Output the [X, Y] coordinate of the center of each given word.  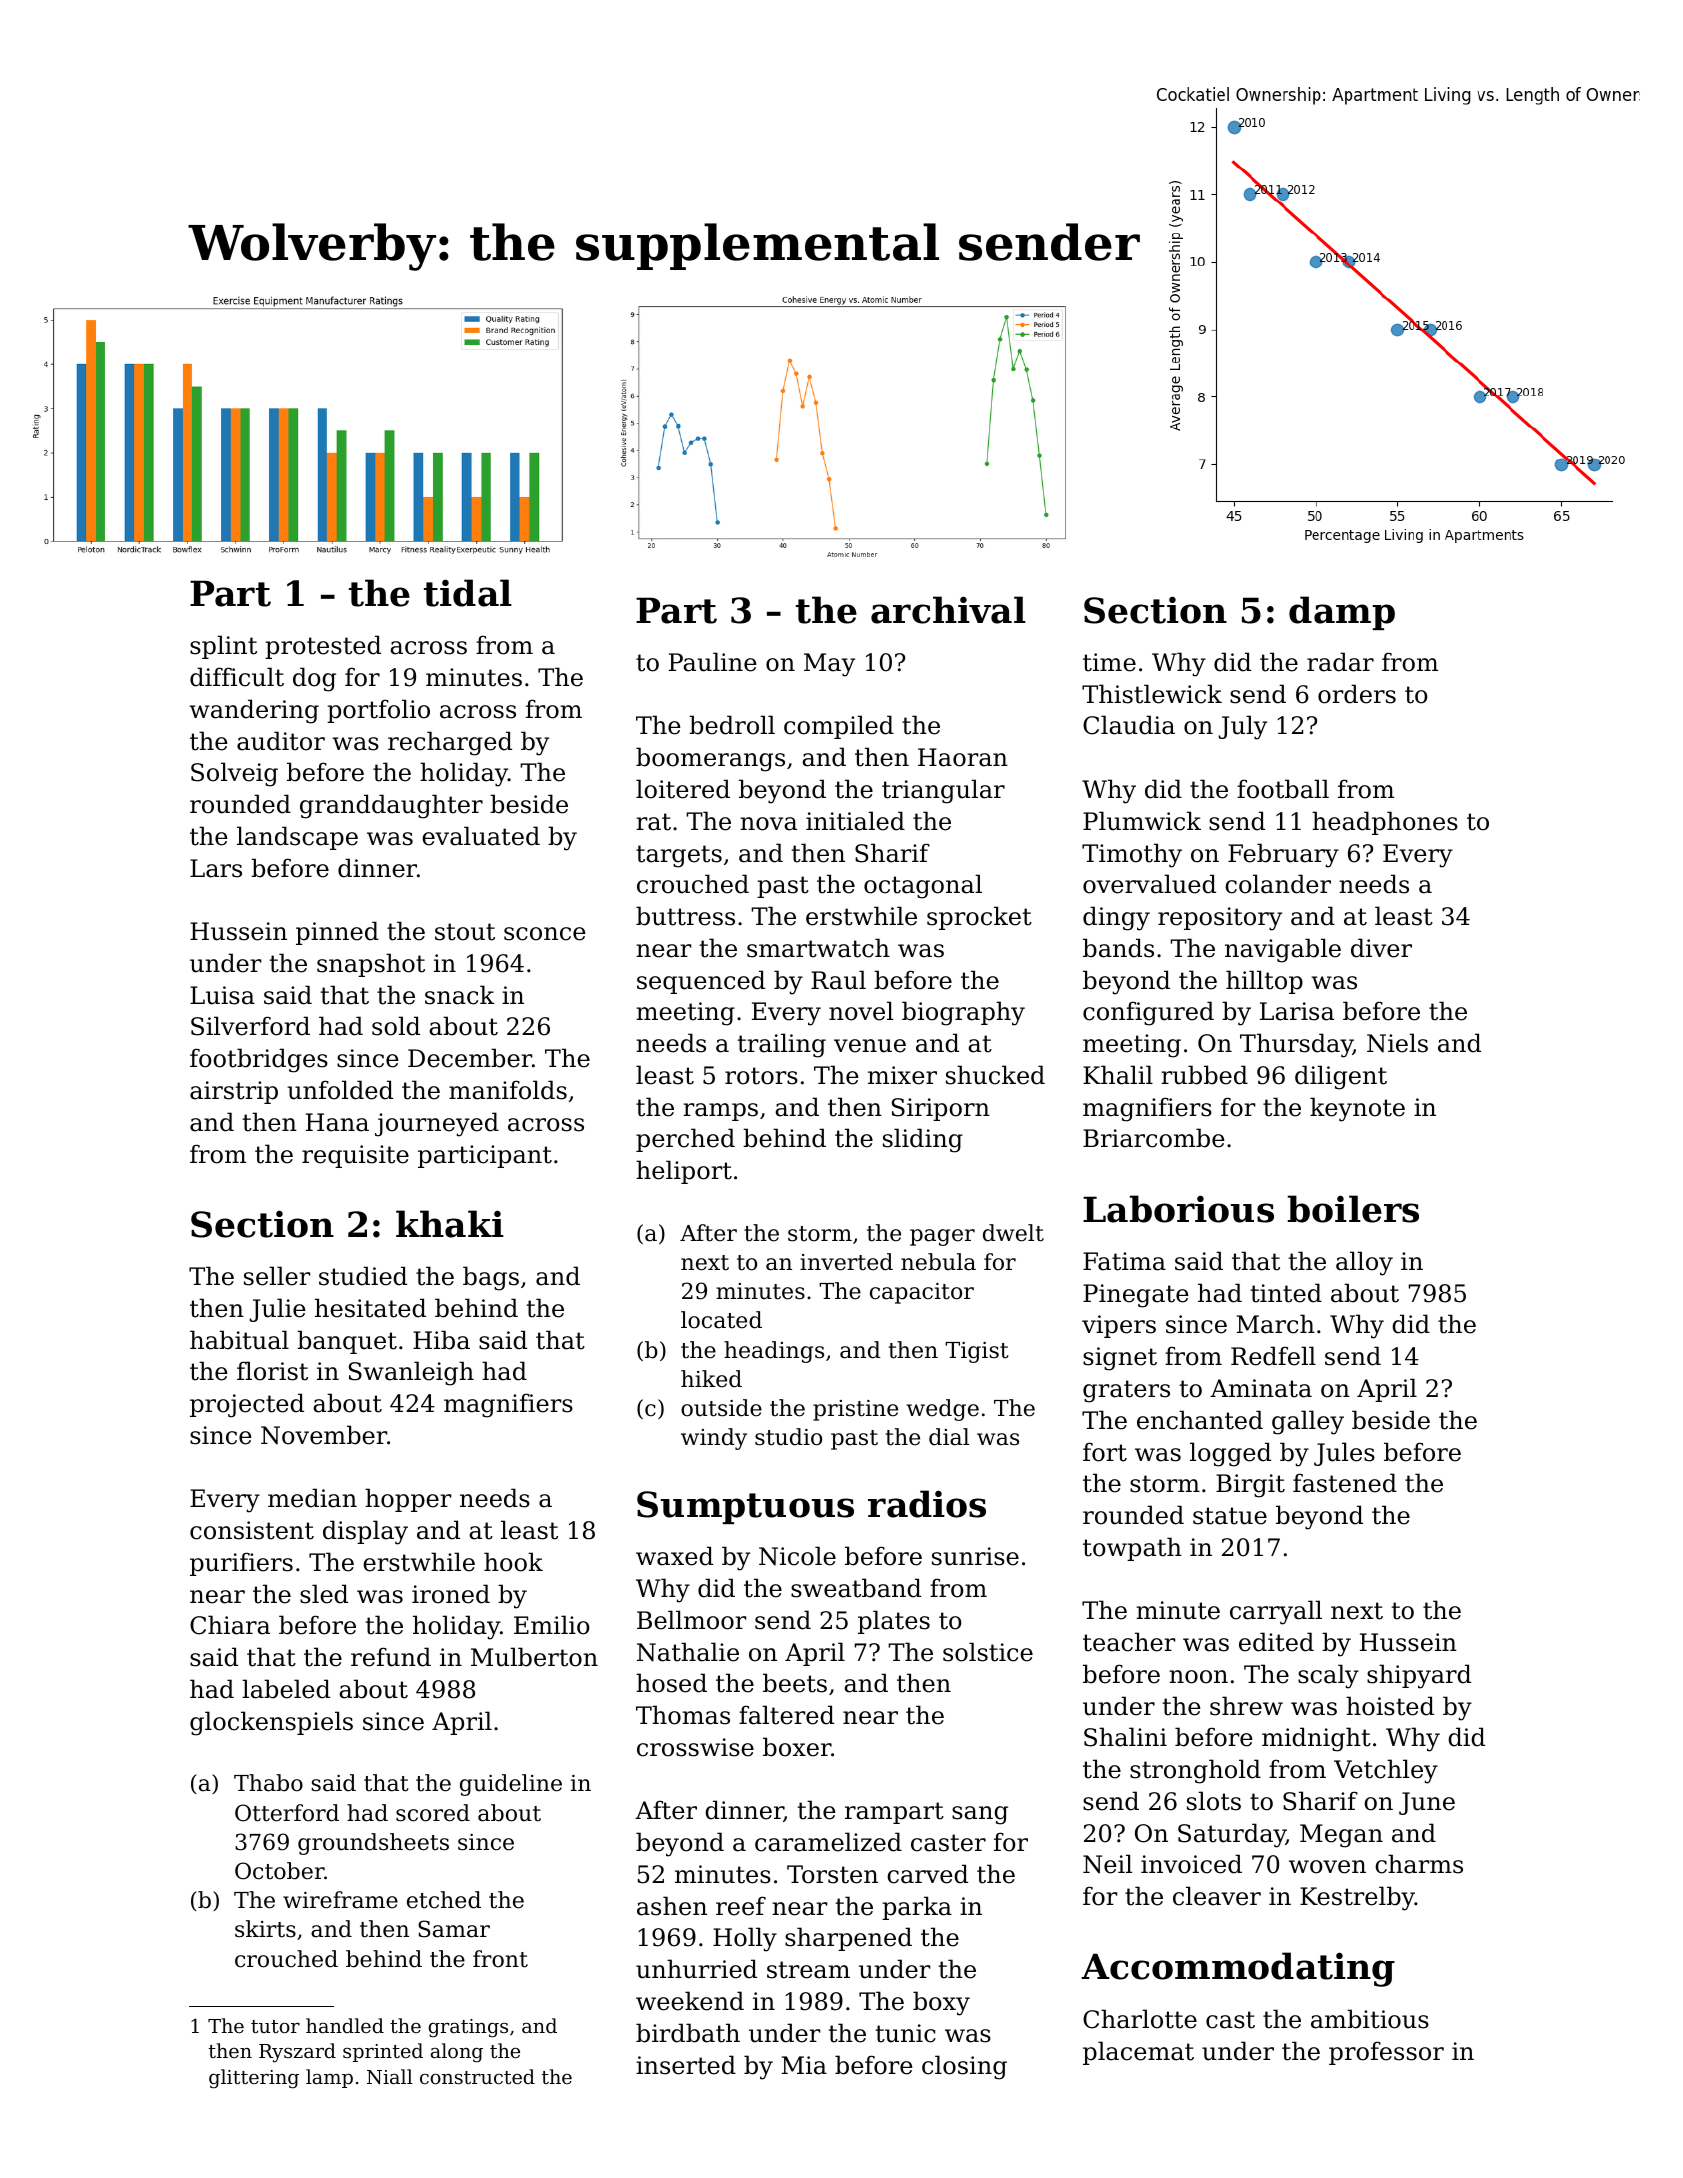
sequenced [701, 982]
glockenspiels [271, 1723]
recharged [450, 743]
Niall [390, 2077]
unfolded [340, 1090]
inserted [686, 2065]
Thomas [683, 1715]
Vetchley [1386, 1771]
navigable [1283, 950]
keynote [1357, 1109]
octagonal [923, 886]
